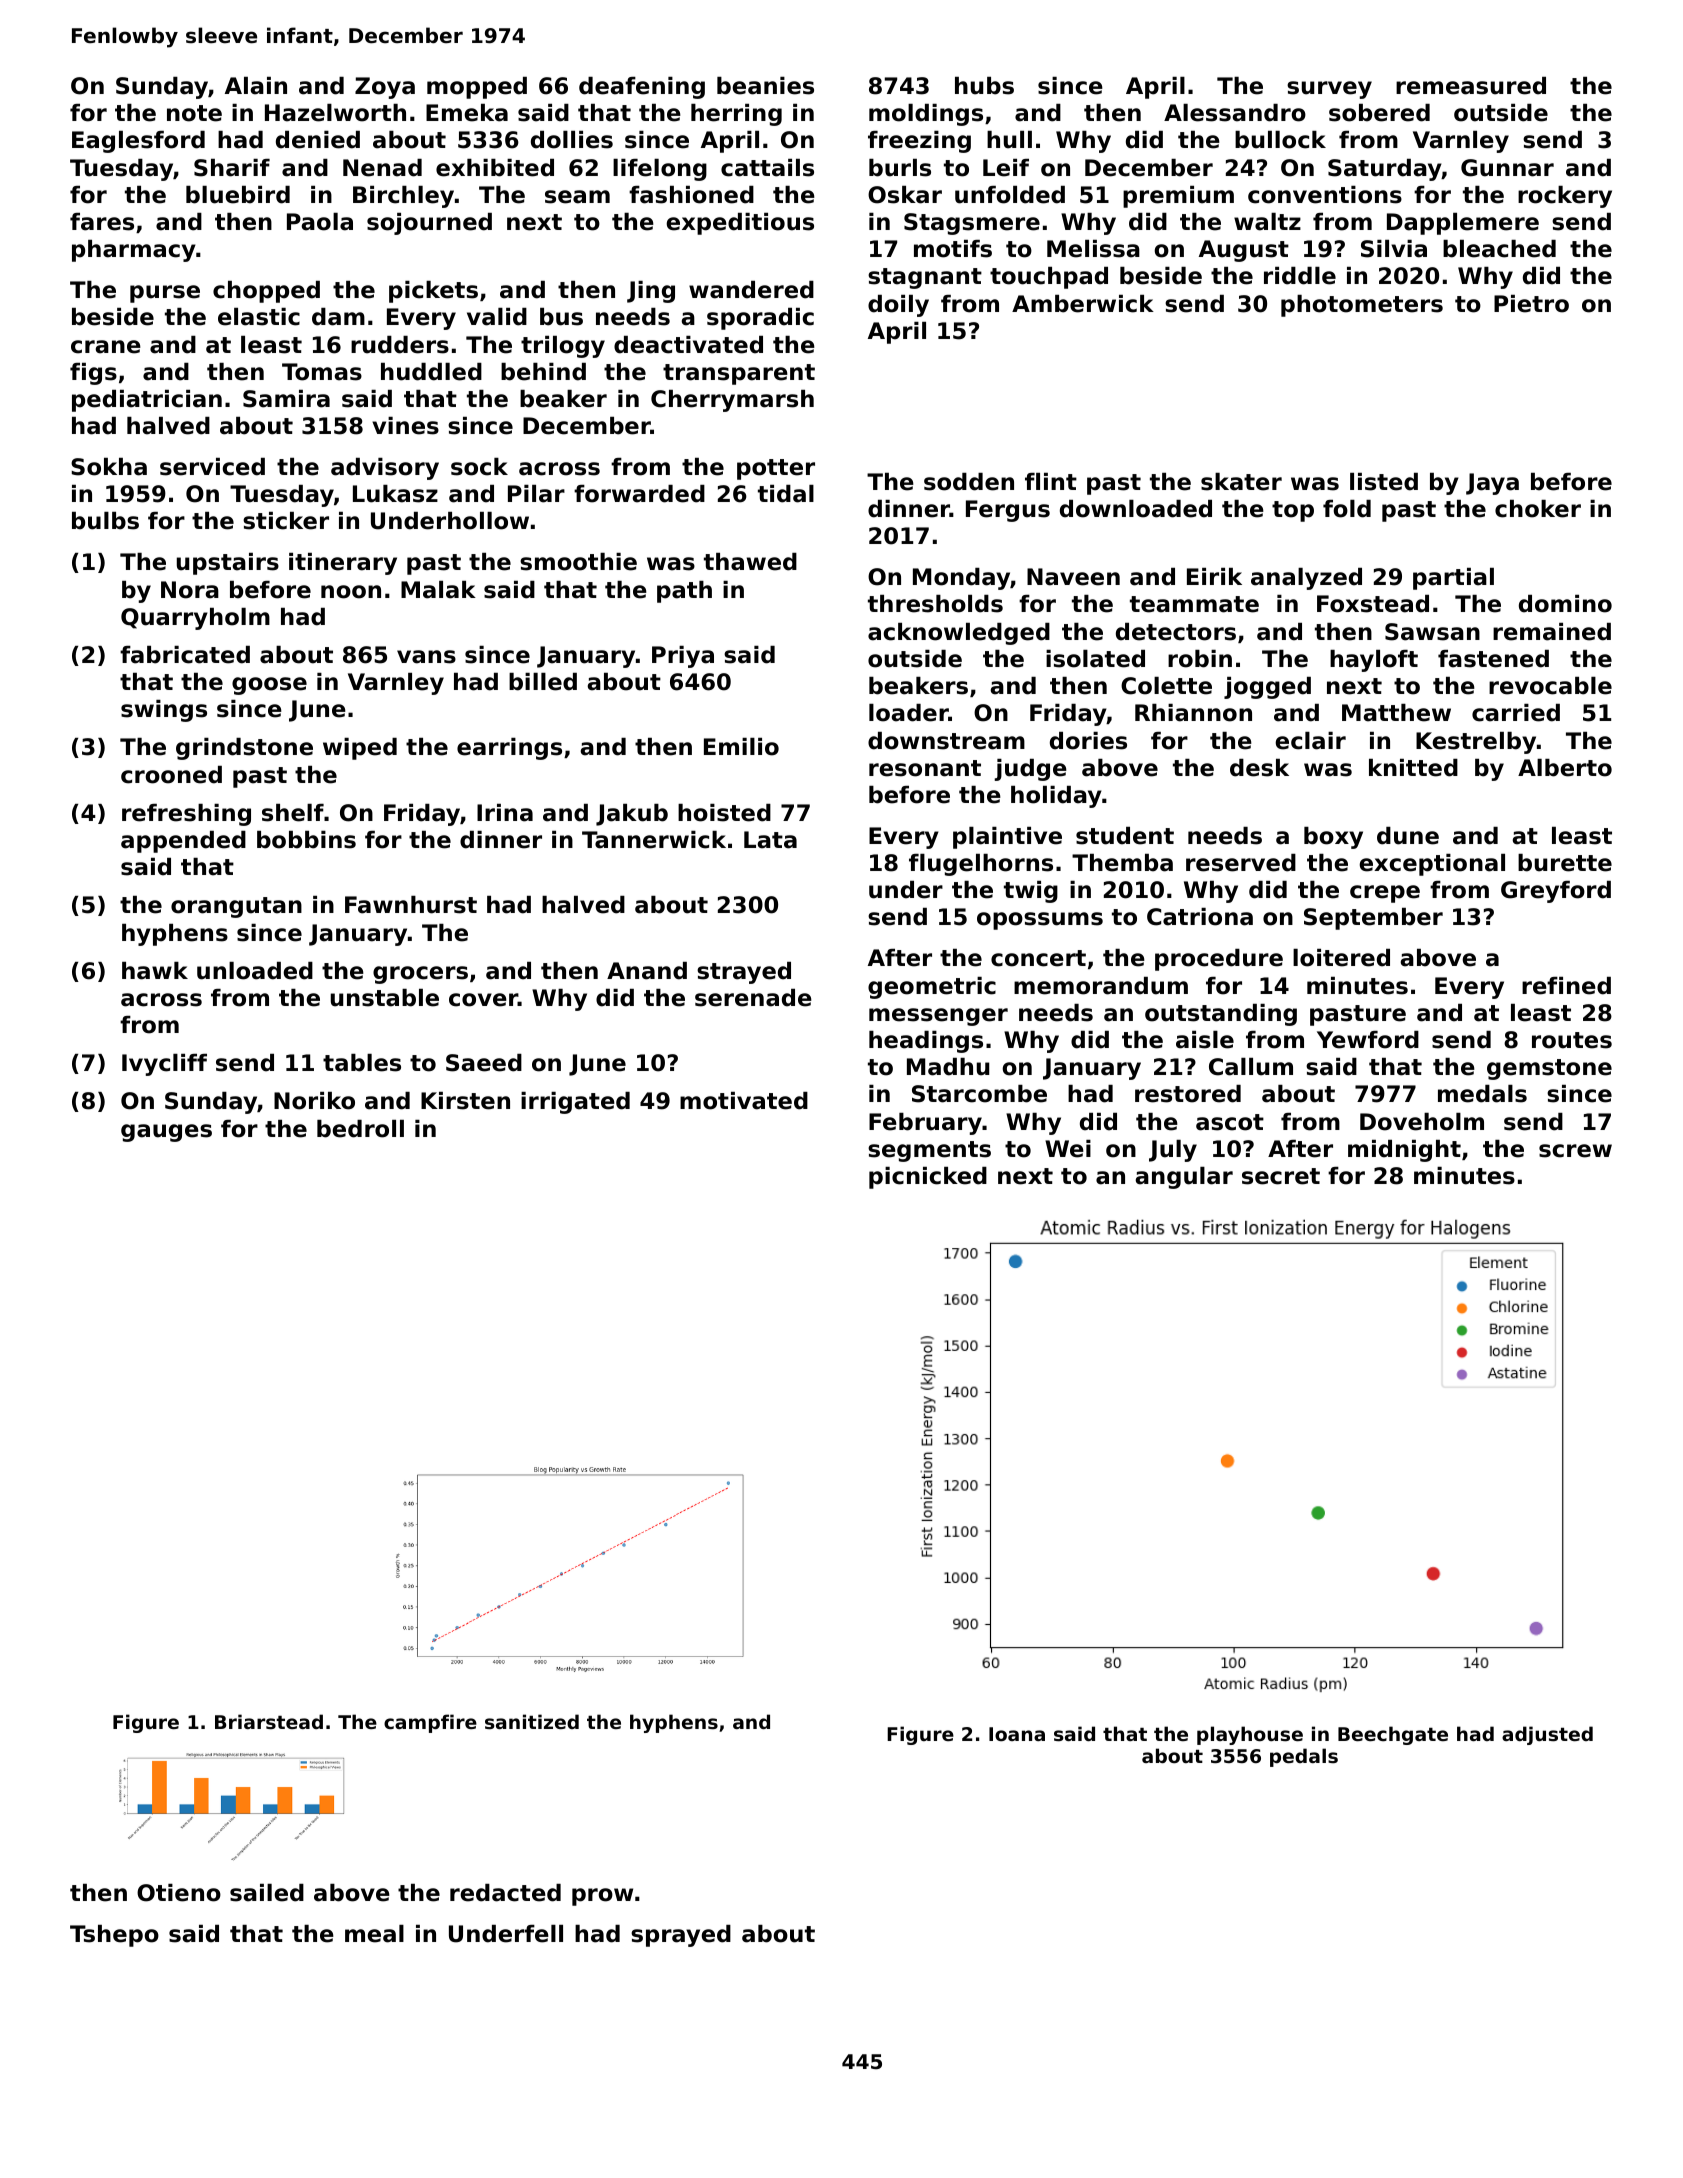 The width and height of the page is (1683, 2178). I want to click on prow, so click(602, 1897).
